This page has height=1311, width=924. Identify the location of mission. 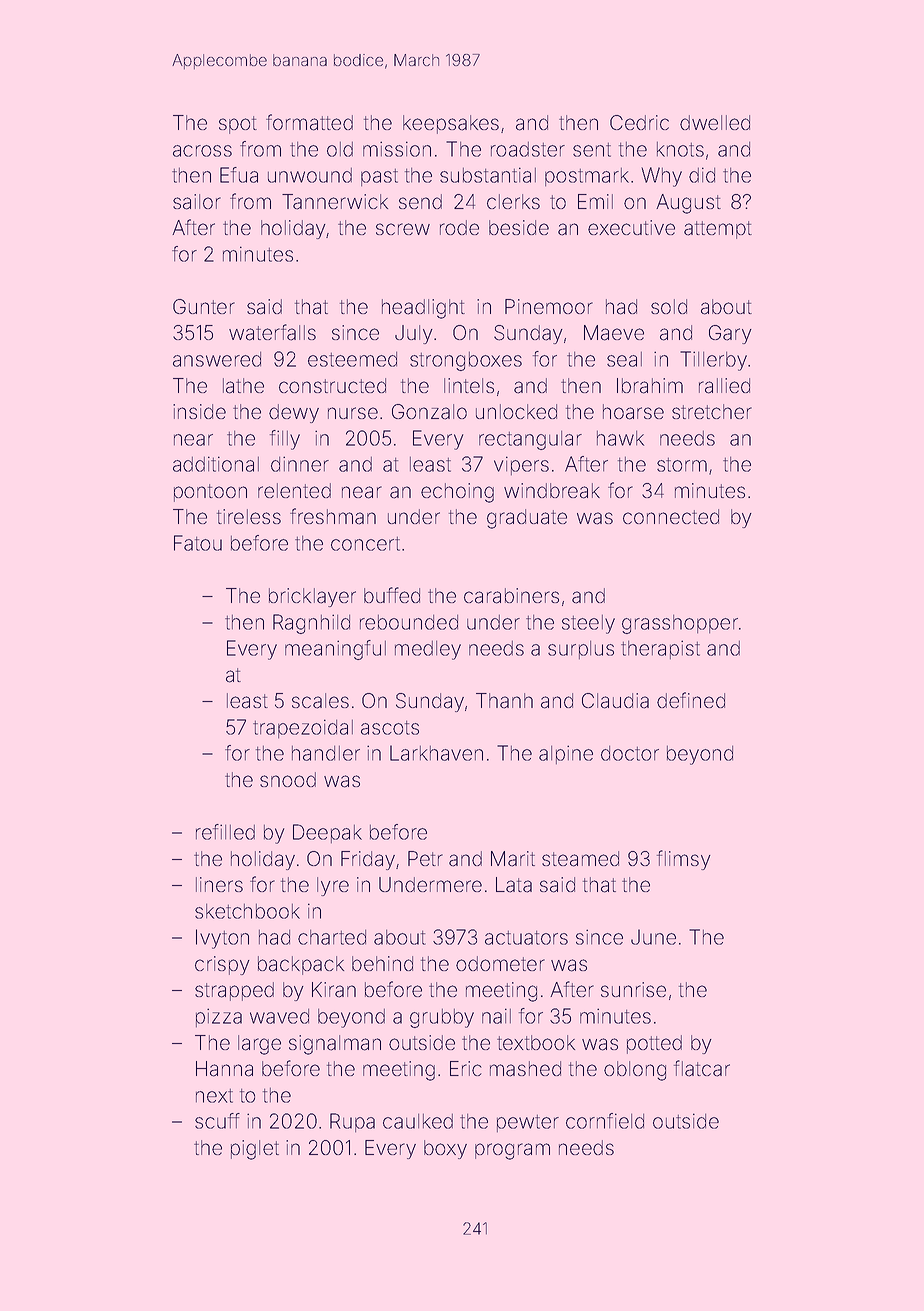
(397, 149).
